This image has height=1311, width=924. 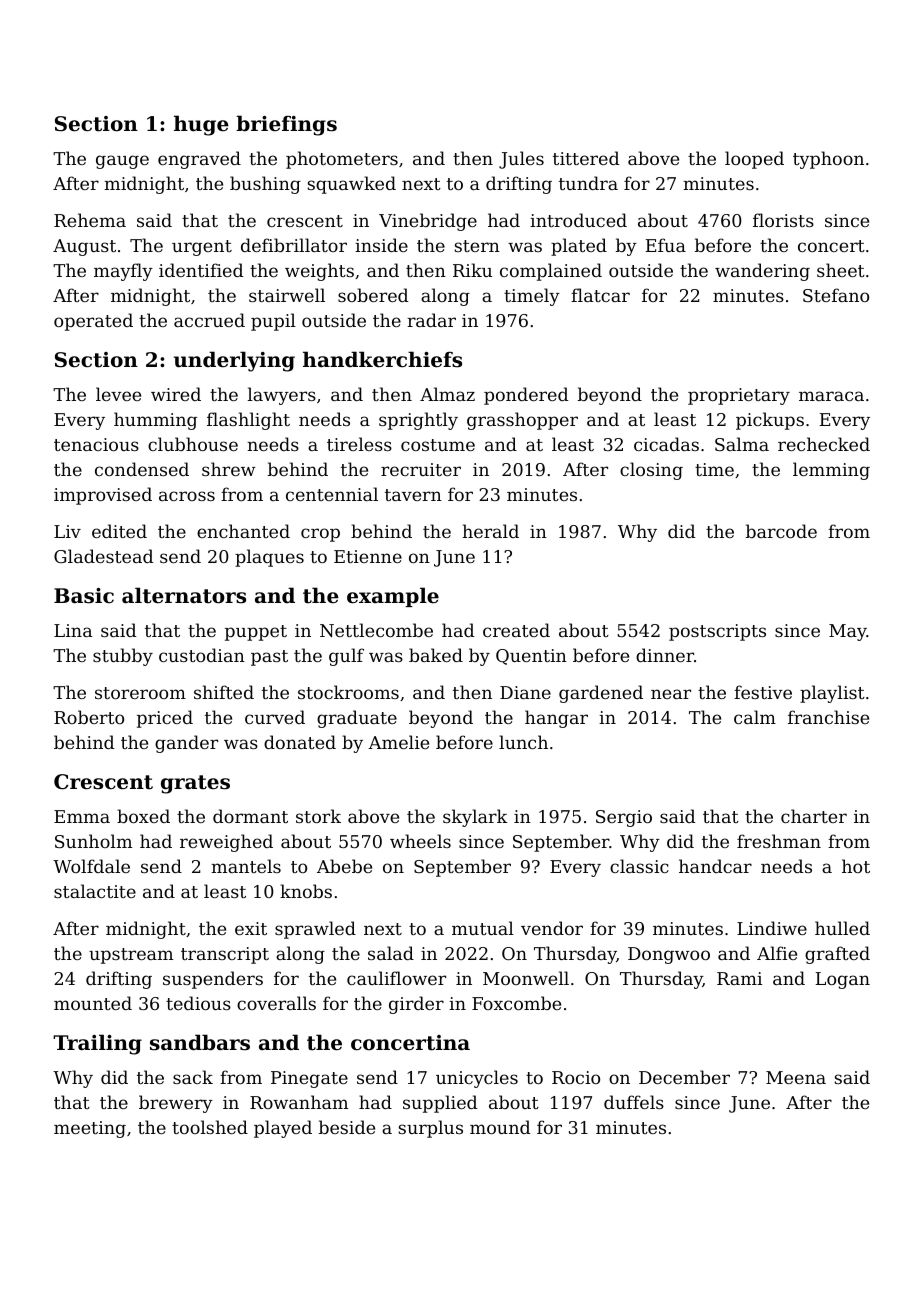 What do you see at coordinates (755, 717) in the image?
I see `calm` at bounding box center [755, 717].
